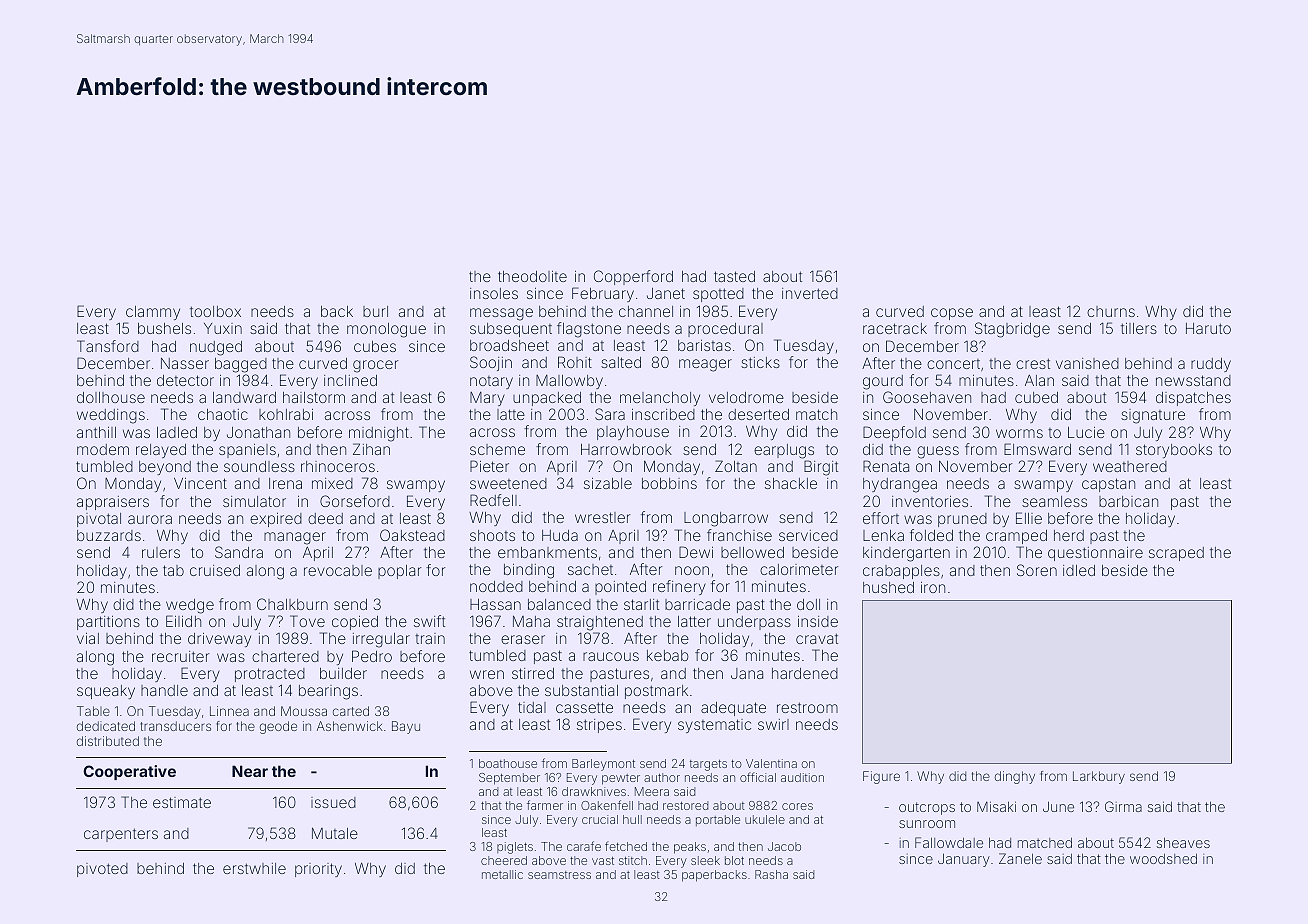 This document has height=924, width=1308. I want to click on theodolite, so click(532, 276).
